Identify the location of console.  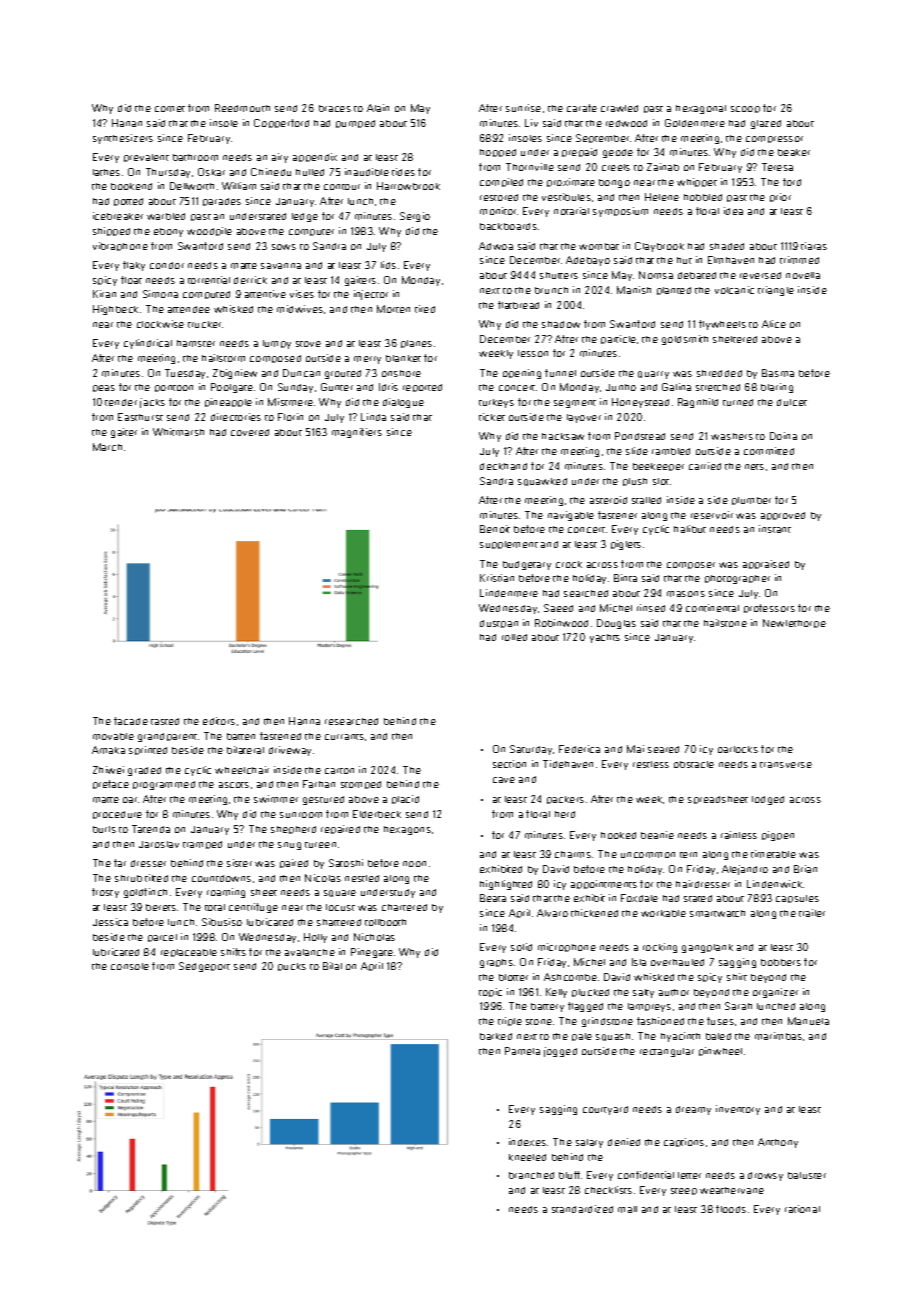
(130, 966).
